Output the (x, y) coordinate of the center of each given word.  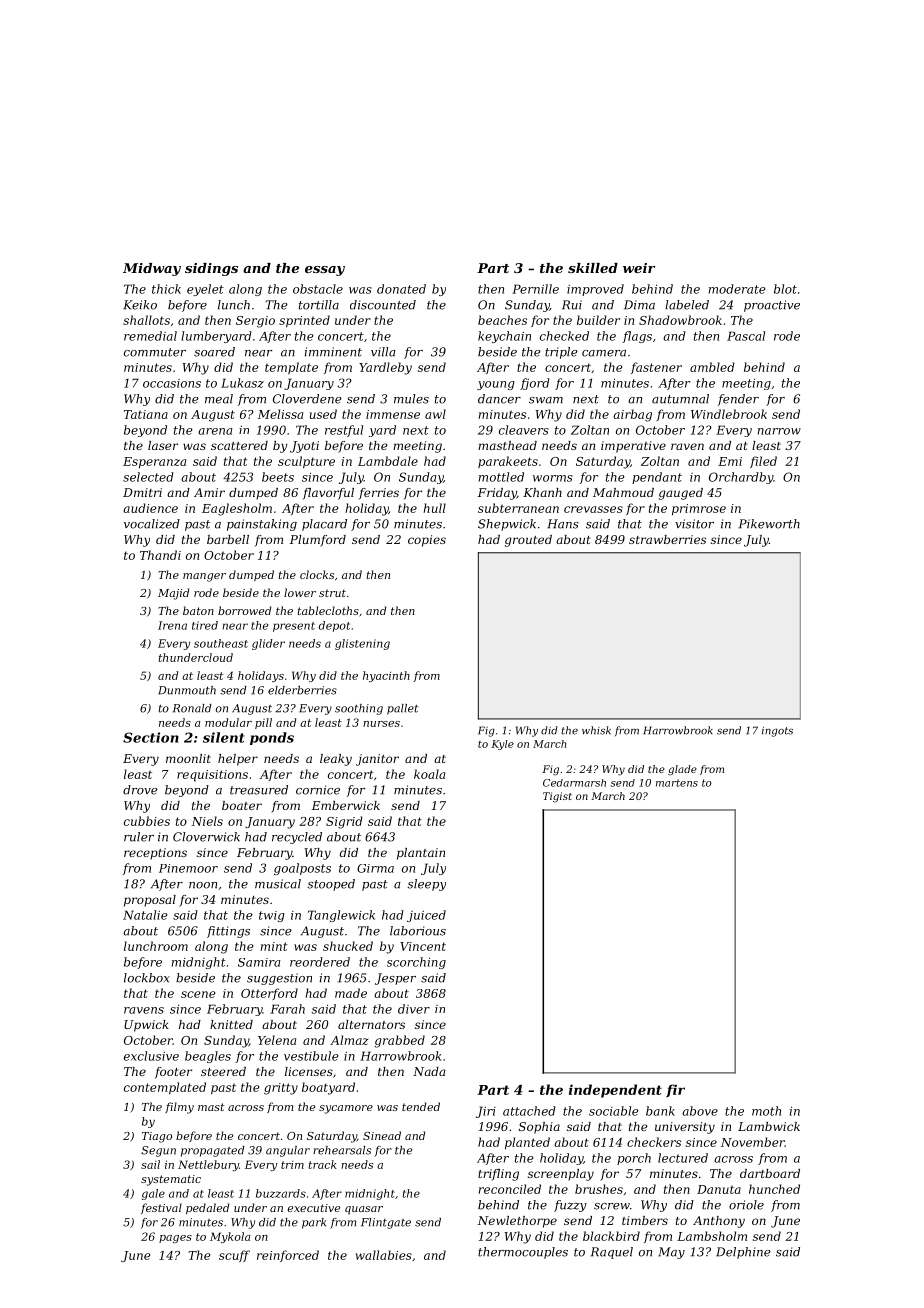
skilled (593, 268)
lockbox (147, 978)
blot (785, 289)
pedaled (207, 1209)
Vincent (423, 946)
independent (615, 1091)
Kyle (502, 745)
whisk (596, 730)
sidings (211, 269)
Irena (172, 625)
